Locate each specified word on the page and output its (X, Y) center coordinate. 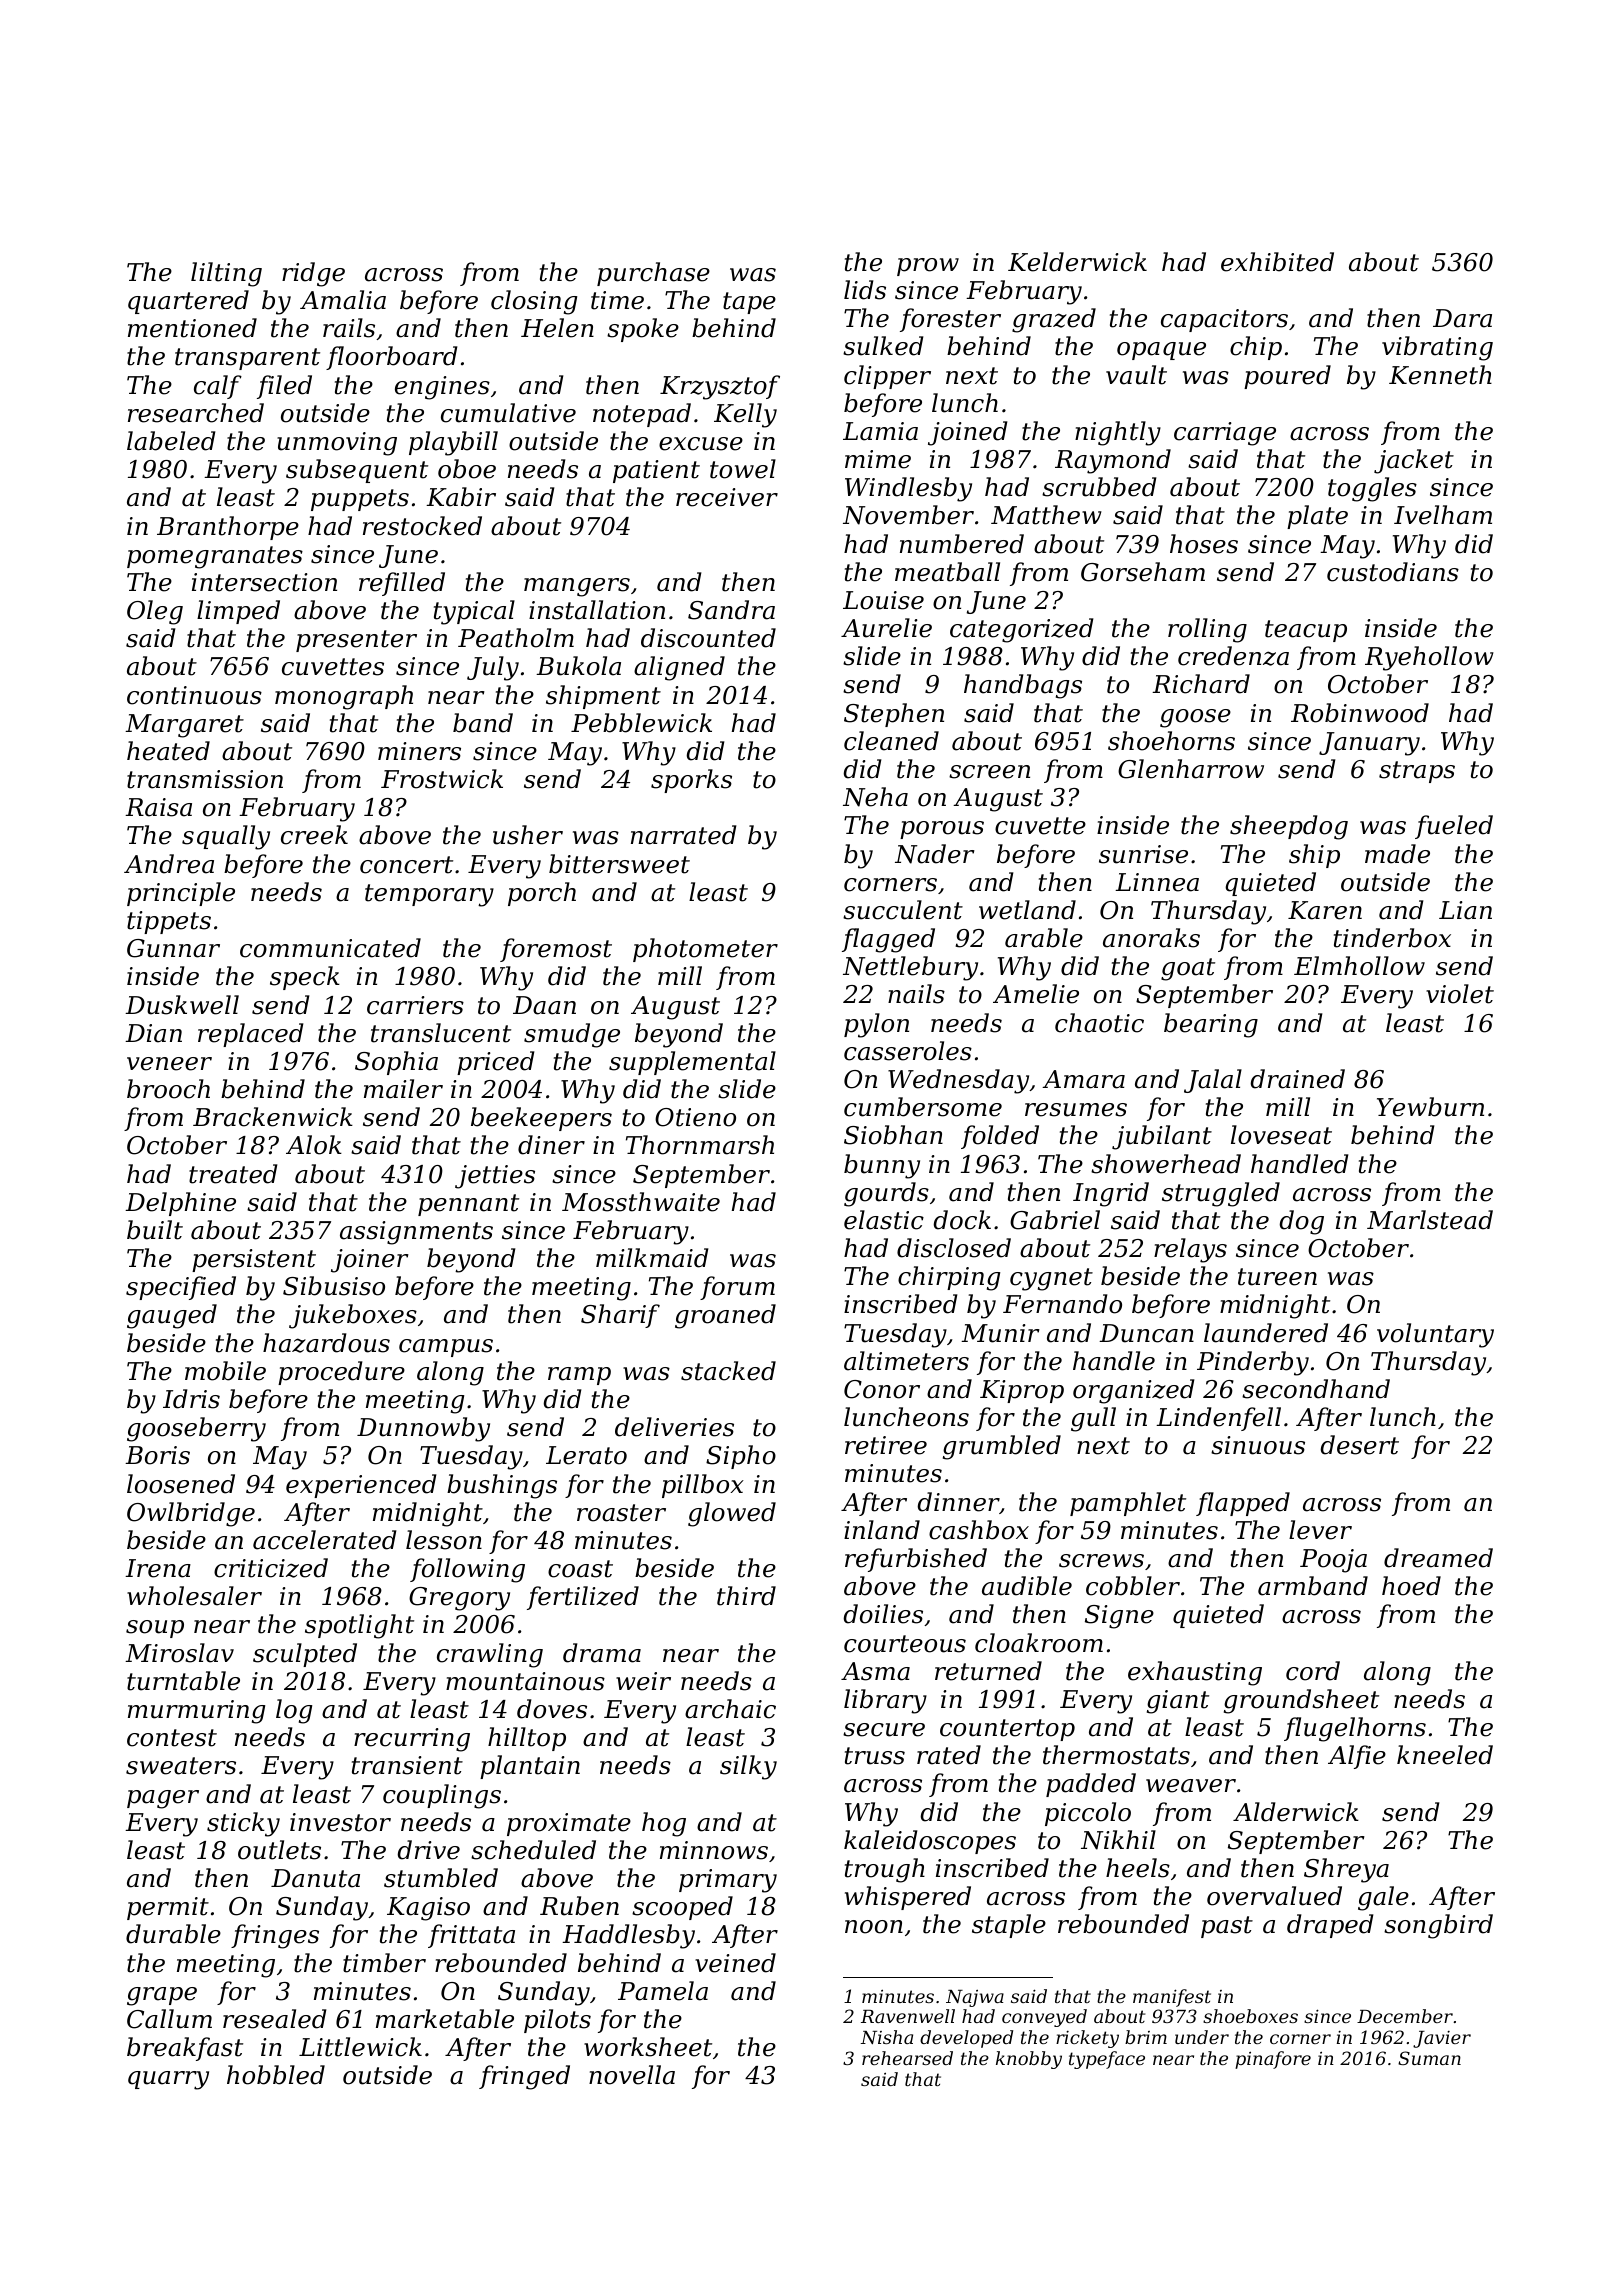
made (1397, 854)
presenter (356, 641)
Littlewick (360, 2047)
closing (534, 302)
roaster (621, 1513)
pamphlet (1128, 1504)
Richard (1201, 684)
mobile (225, 1371)
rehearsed (907, 2058)
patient (656, 471)
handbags (1023, 686)
